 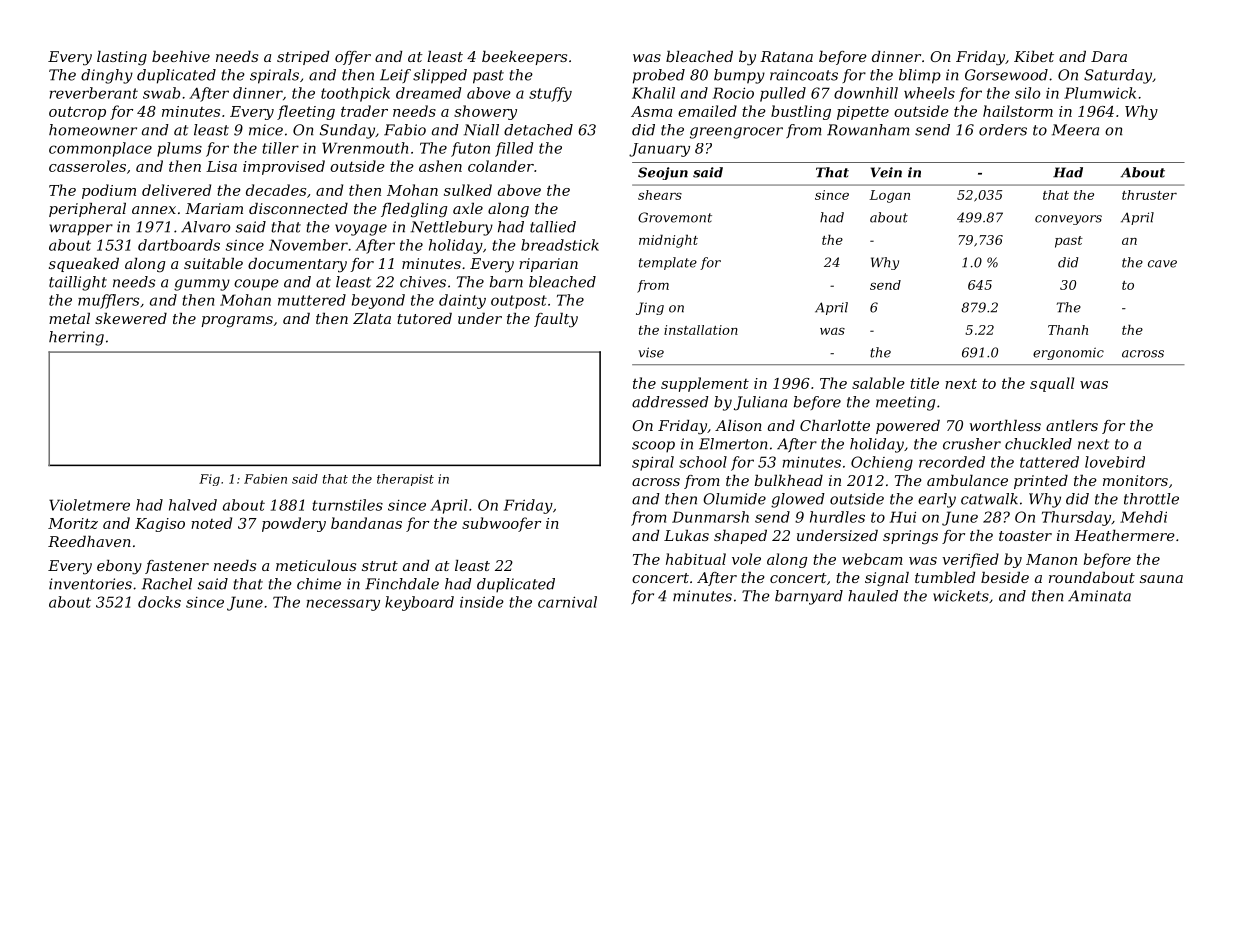 What do you see at coordinates (159, 602) in the screenshot?
I see `docks` at bounding box center [159, 602].
